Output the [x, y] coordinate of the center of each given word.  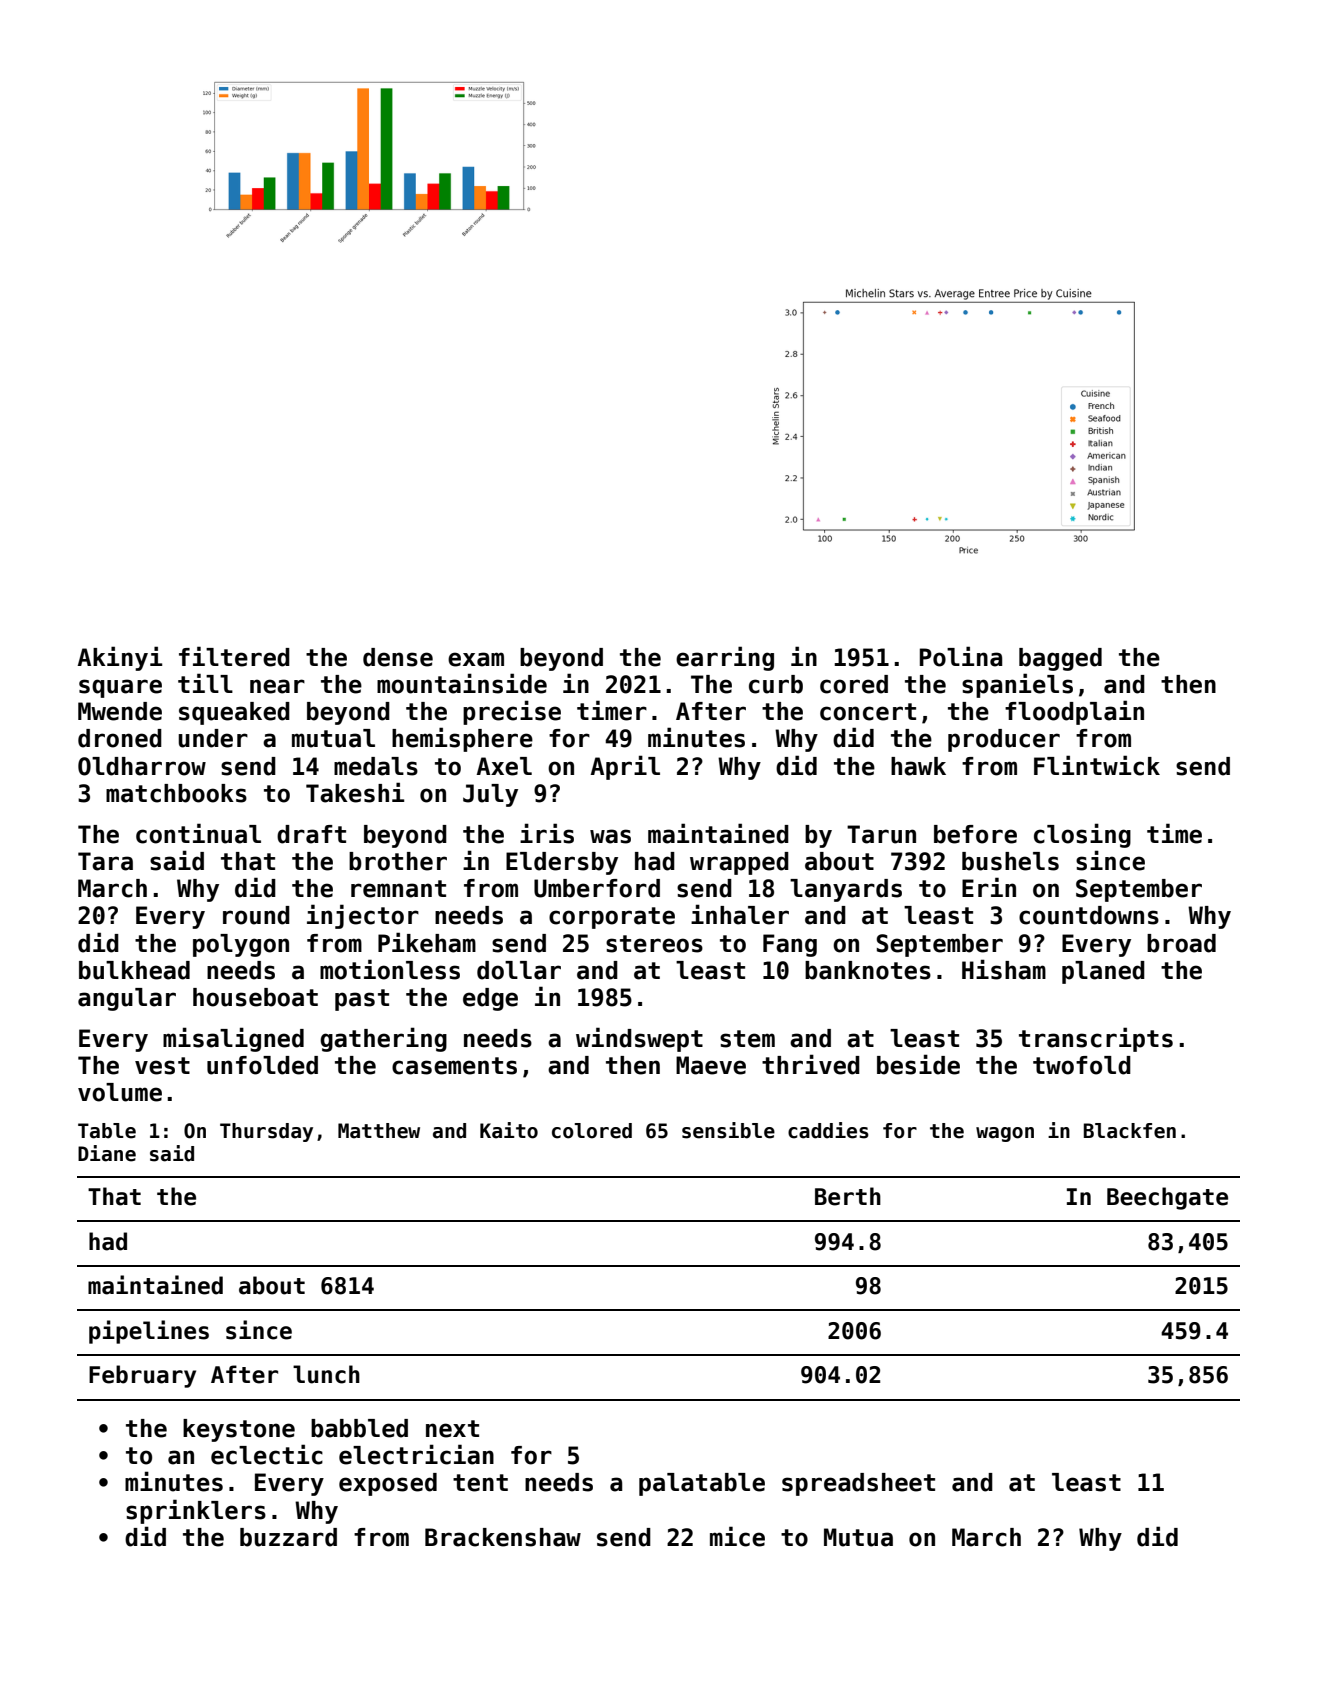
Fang [790, 945]
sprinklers [196, 1511]
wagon [1005, 1134]
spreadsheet [858, 1484]
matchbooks [176, 793]
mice [737, 1536]
